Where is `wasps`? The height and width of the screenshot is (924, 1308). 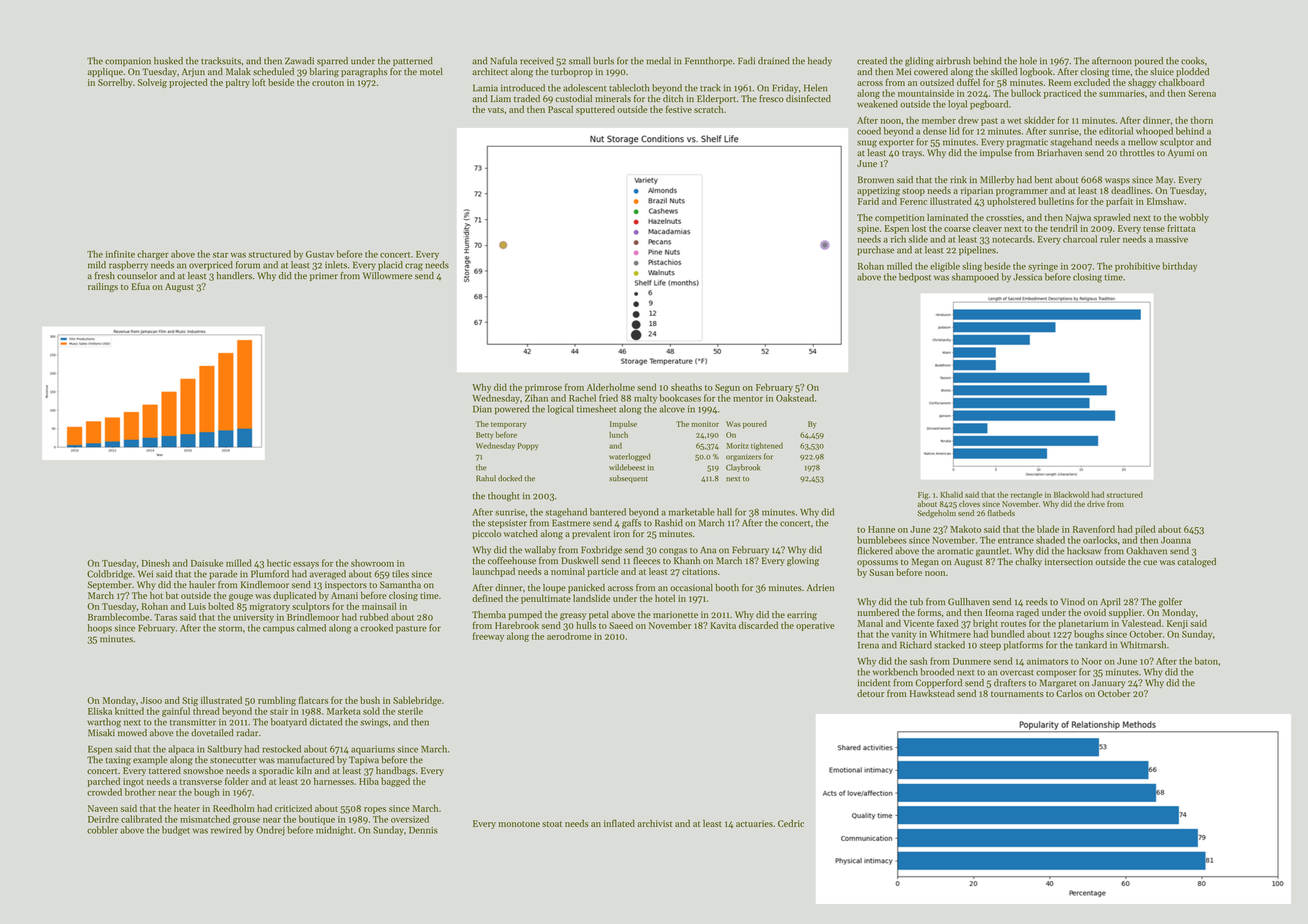 wasps is located at coordinates (1117, 181).
